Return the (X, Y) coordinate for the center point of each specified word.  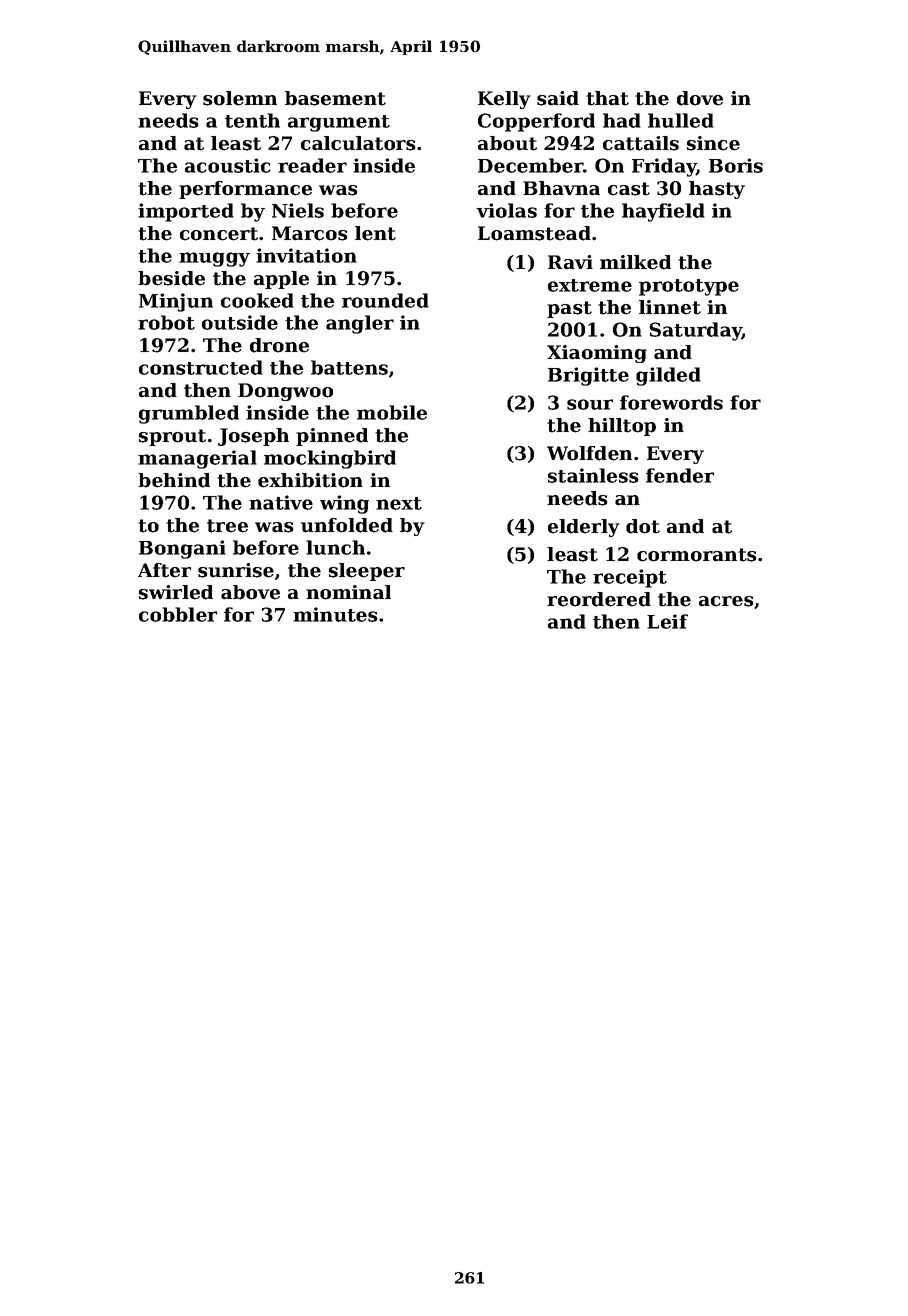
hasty (717, 190)
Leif (667, 621)
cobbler (178, 614)
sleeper (367, 572)
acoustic (228, 165)
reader (312, 165)
